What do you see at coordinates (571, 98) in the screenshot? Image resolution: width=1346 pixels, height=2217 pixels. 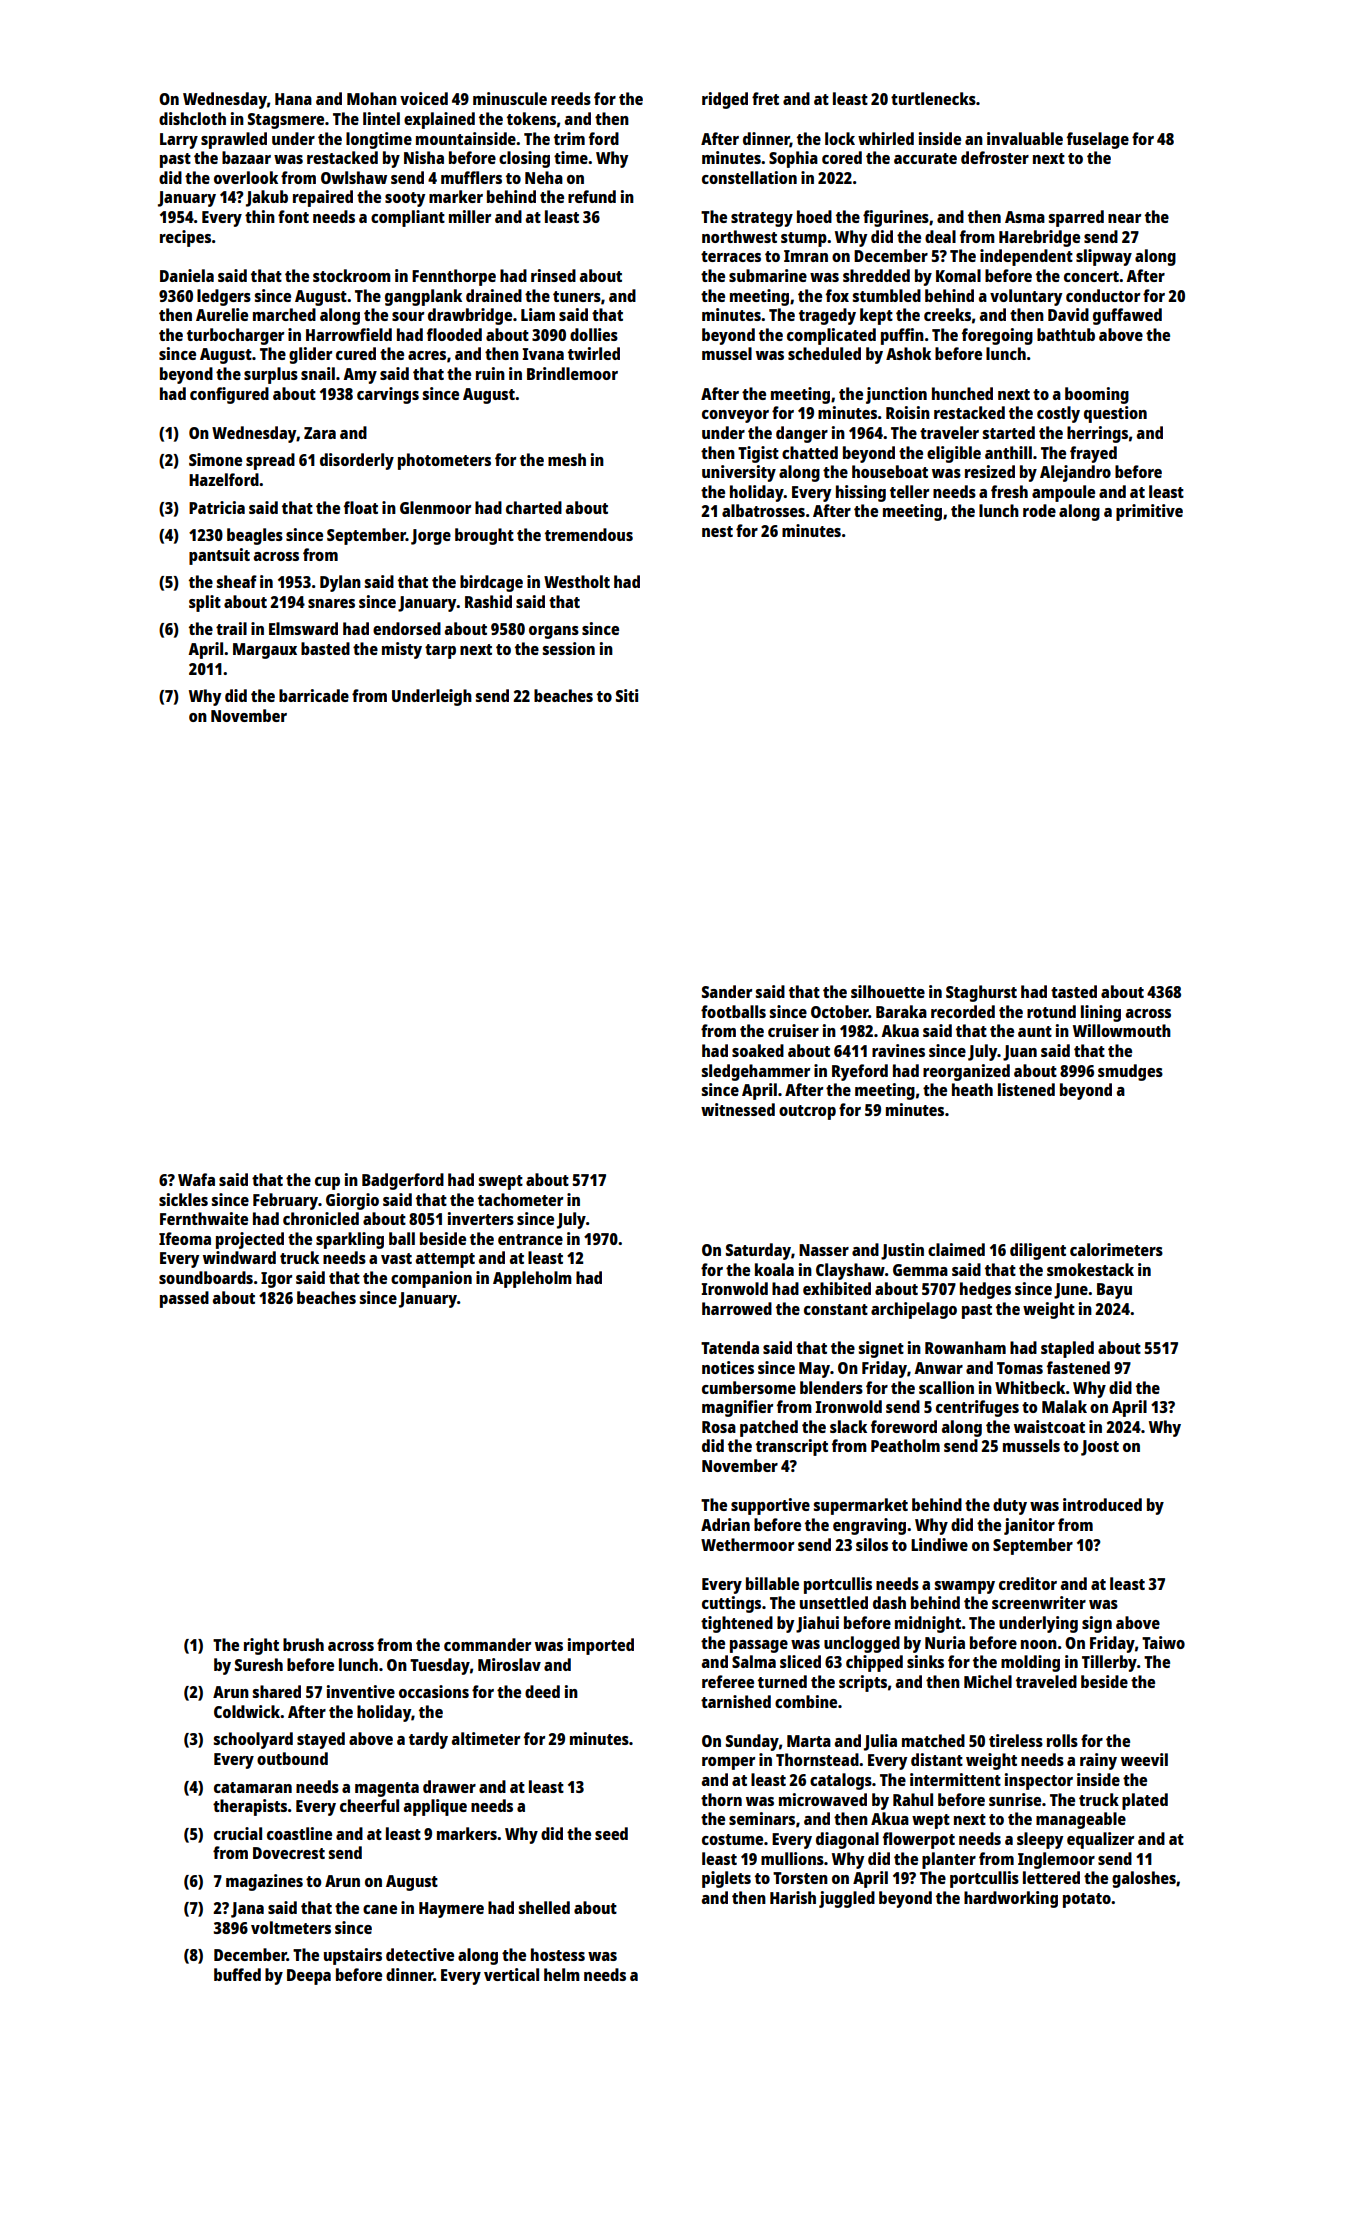 I see `reeds` at bounding box center [571, 98].
